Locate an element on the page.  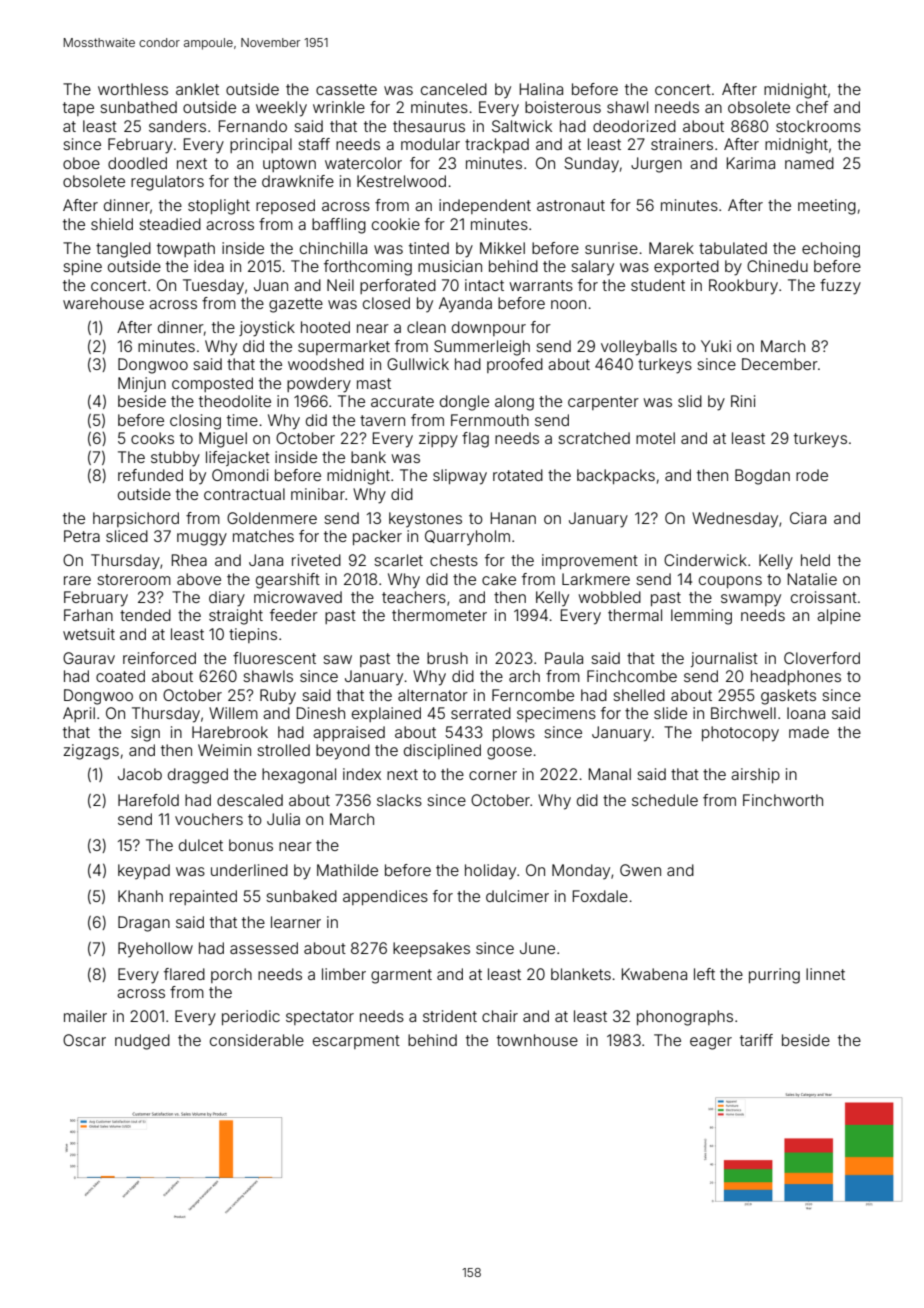
meeting is located at coordinates (827, 207).
